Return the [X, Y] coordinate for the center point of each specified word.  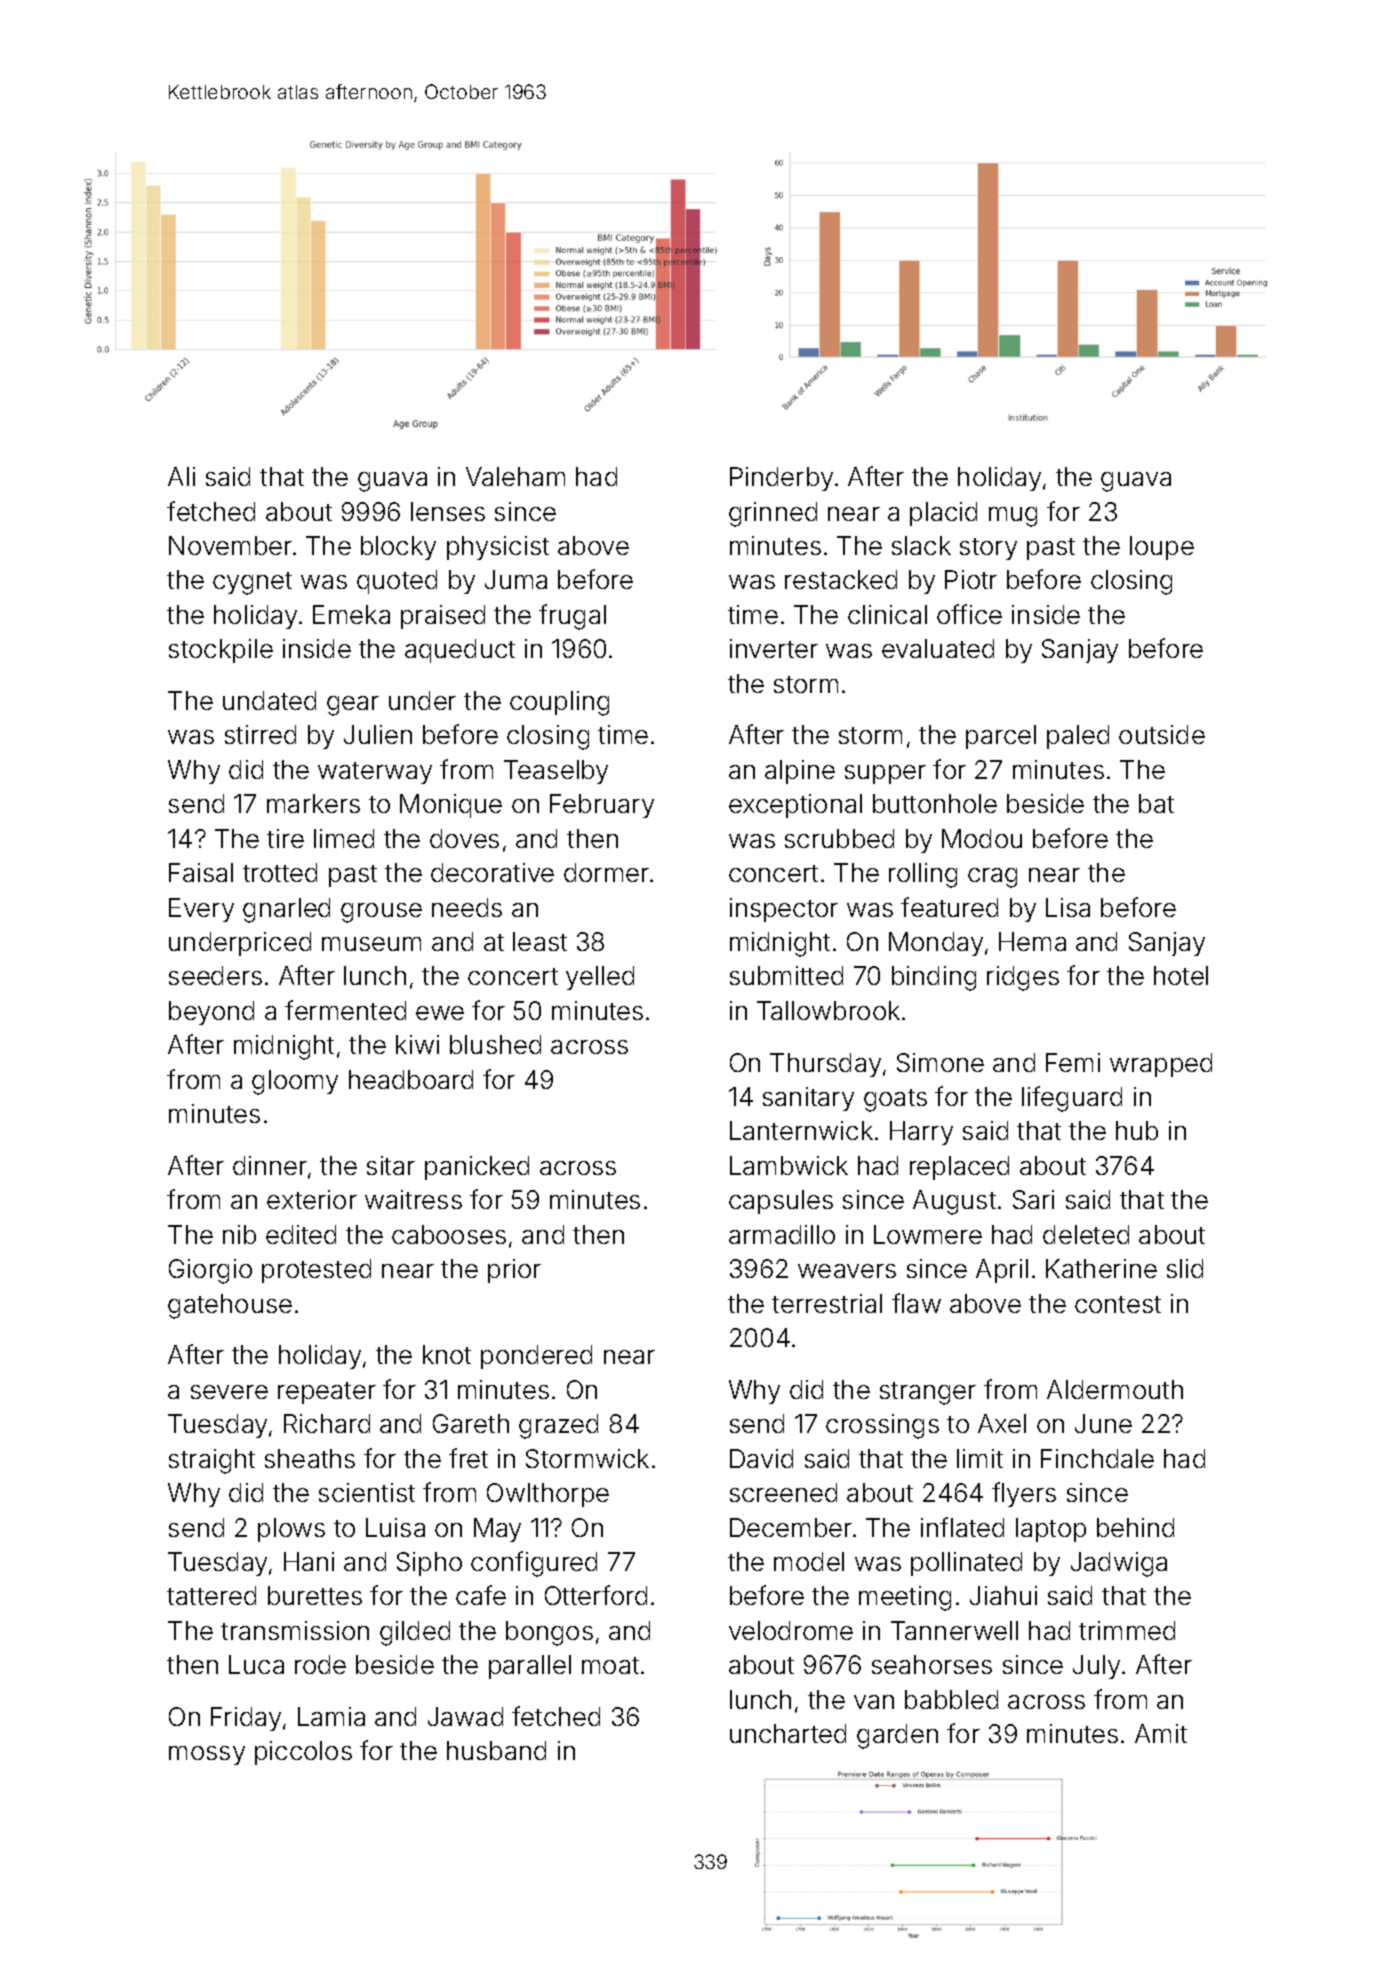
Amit [1161, 1733]
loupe [1162, 548]
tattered [211, 1595]
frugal [572, 617]
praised [443, 617]
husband [496, 1750]
